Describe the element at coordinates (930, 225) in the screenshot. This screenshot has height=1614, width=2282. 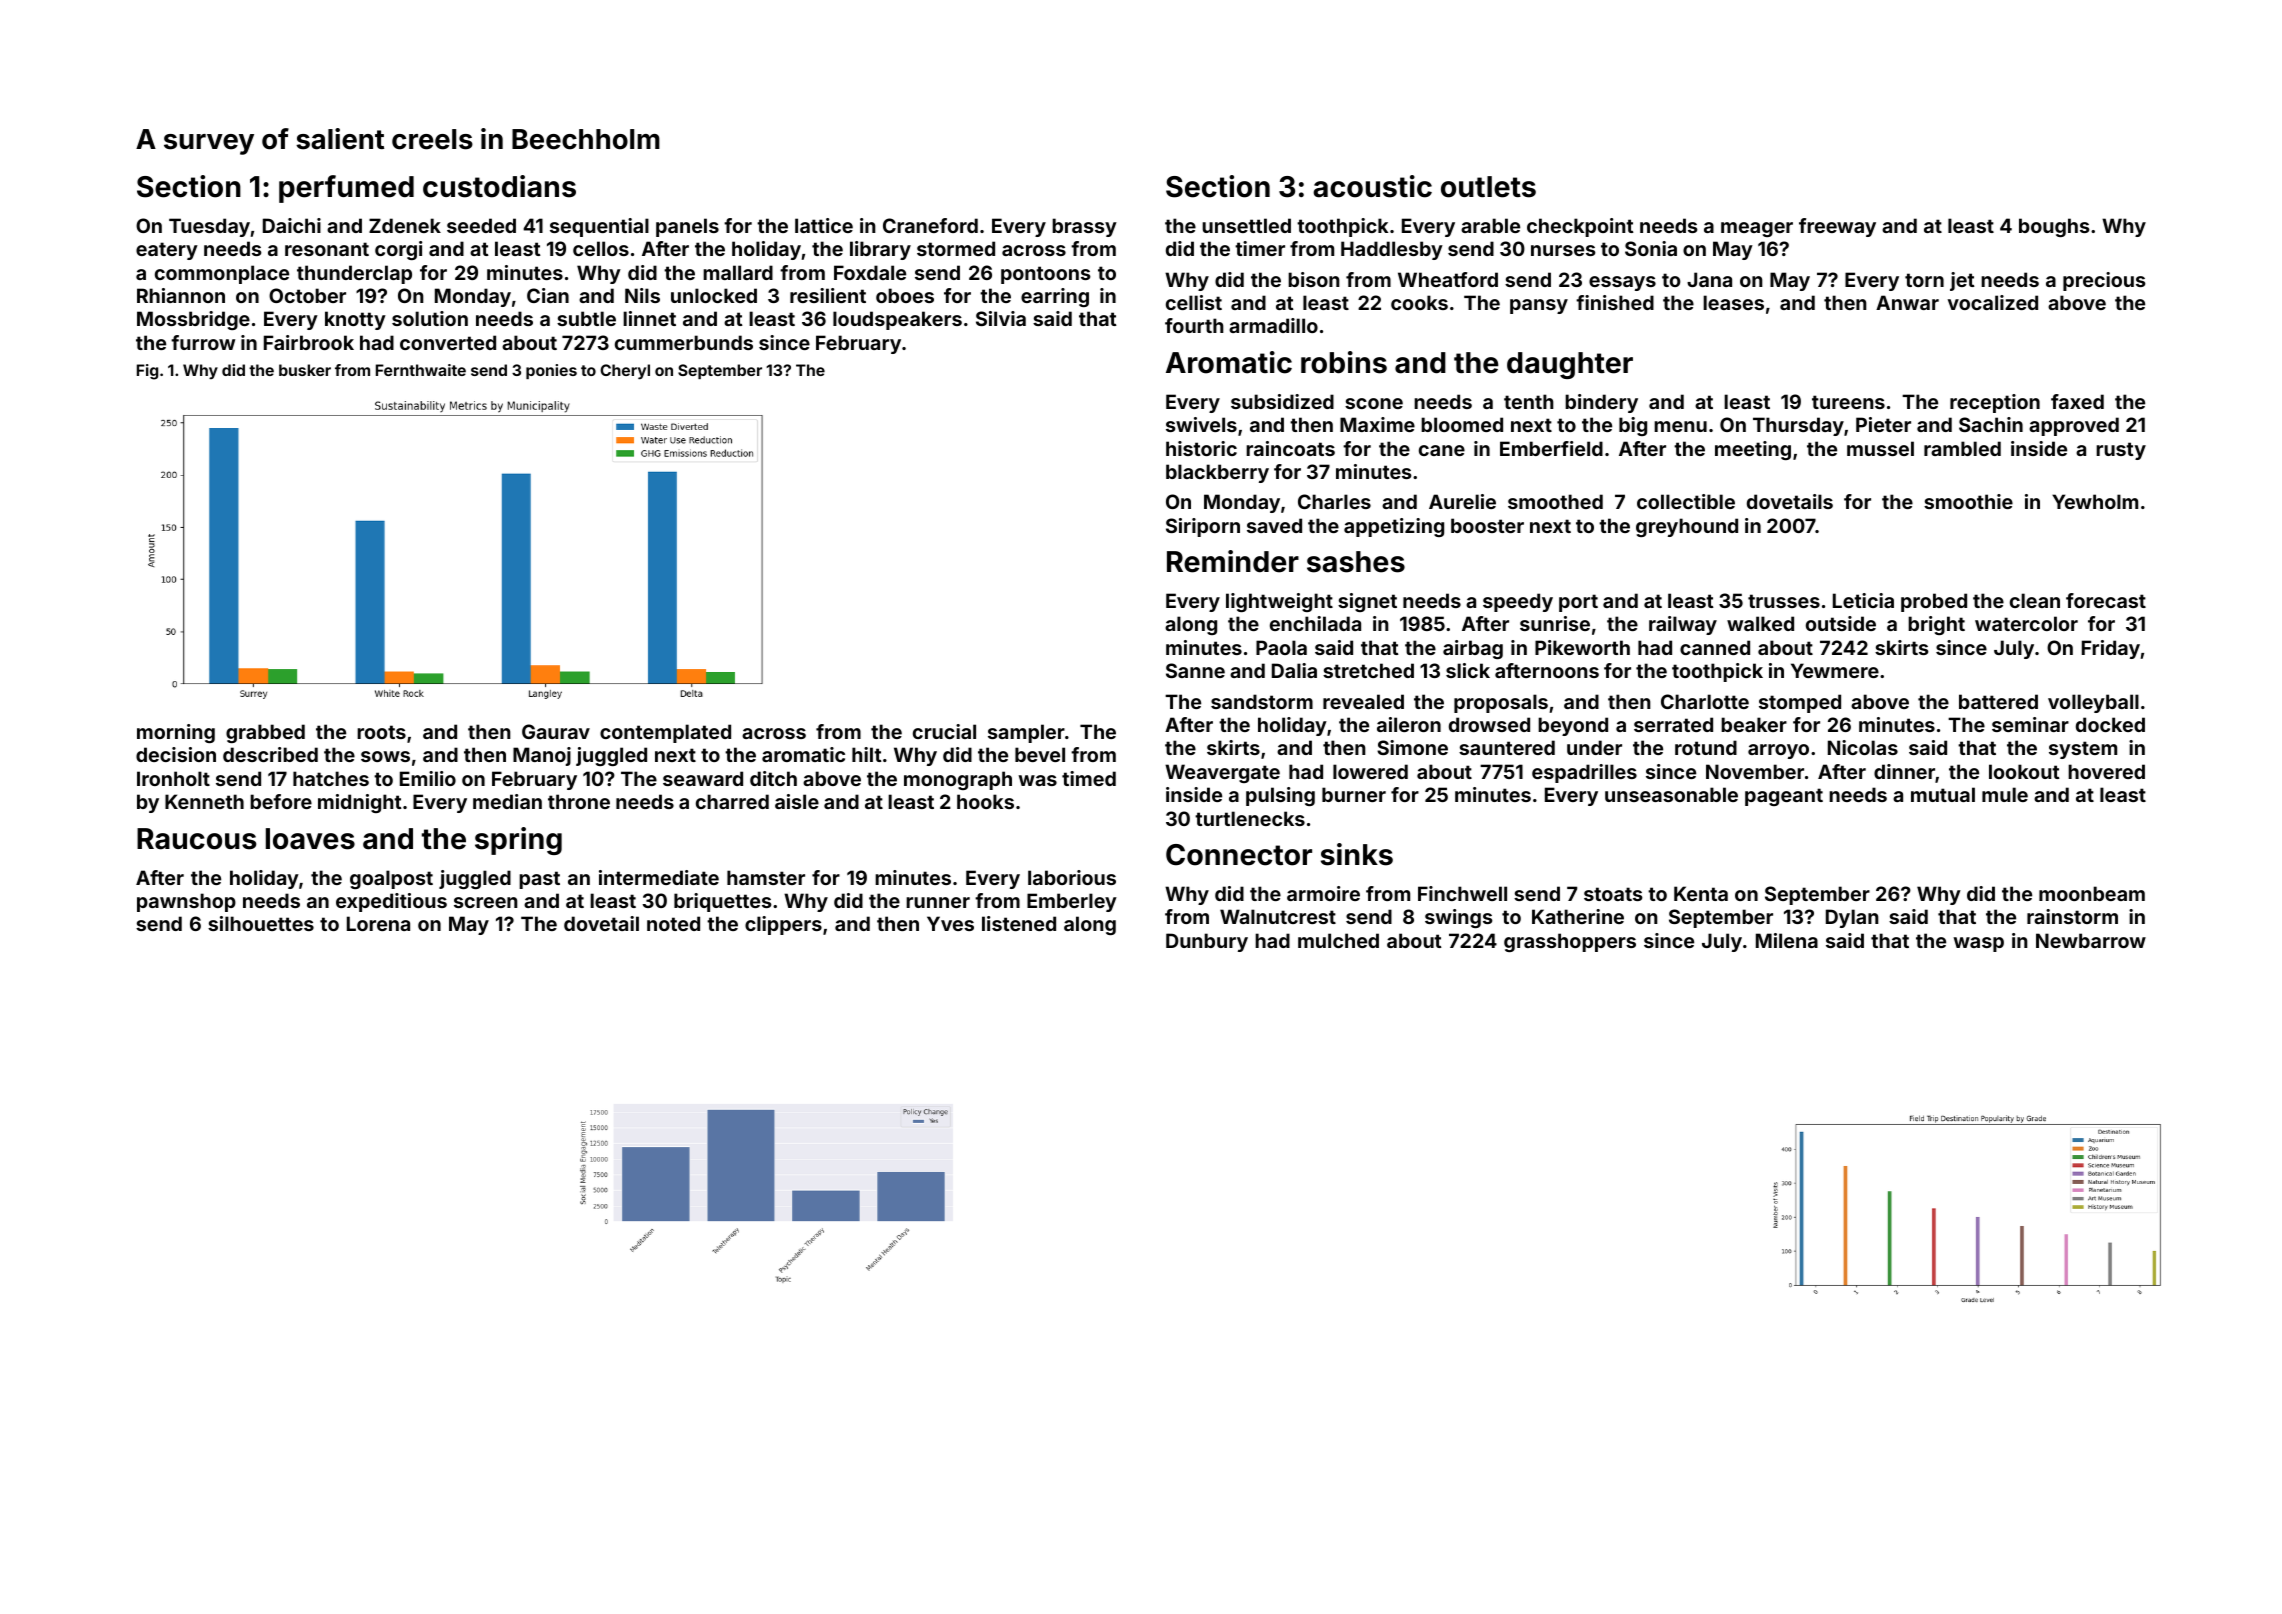
I see `Craneford` at that location.
